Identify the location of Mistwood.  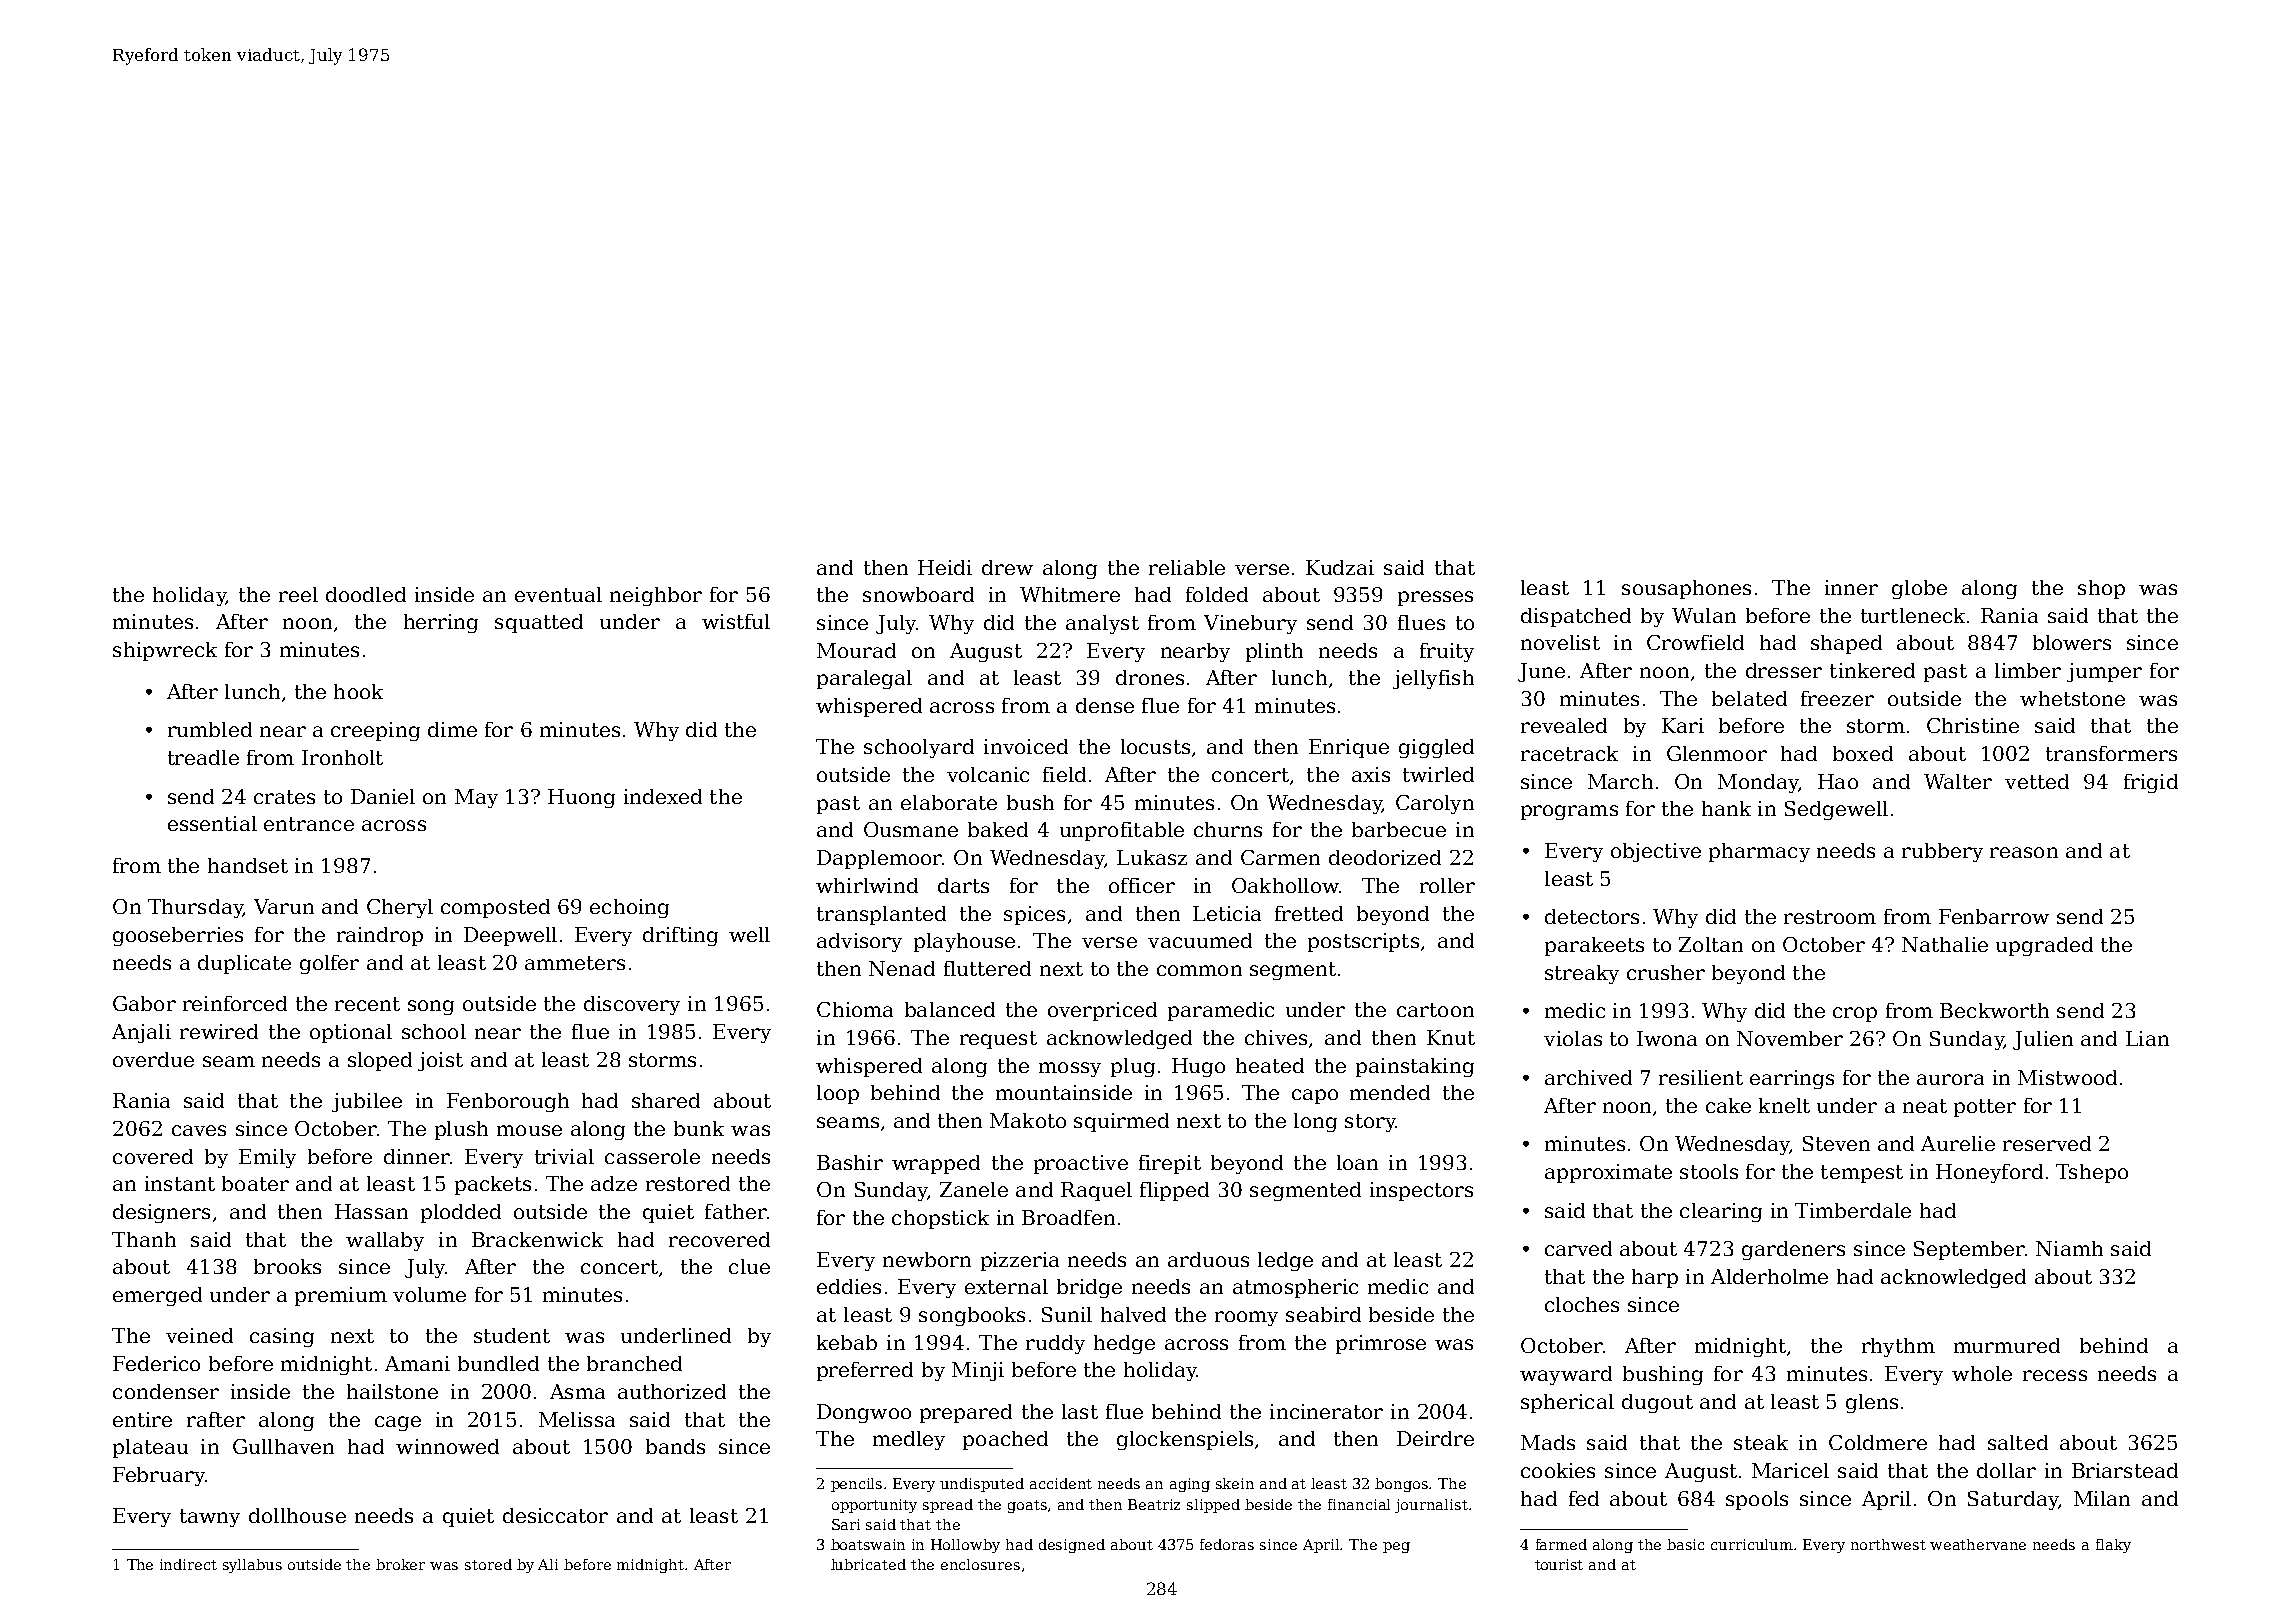
(2067, 1077).
